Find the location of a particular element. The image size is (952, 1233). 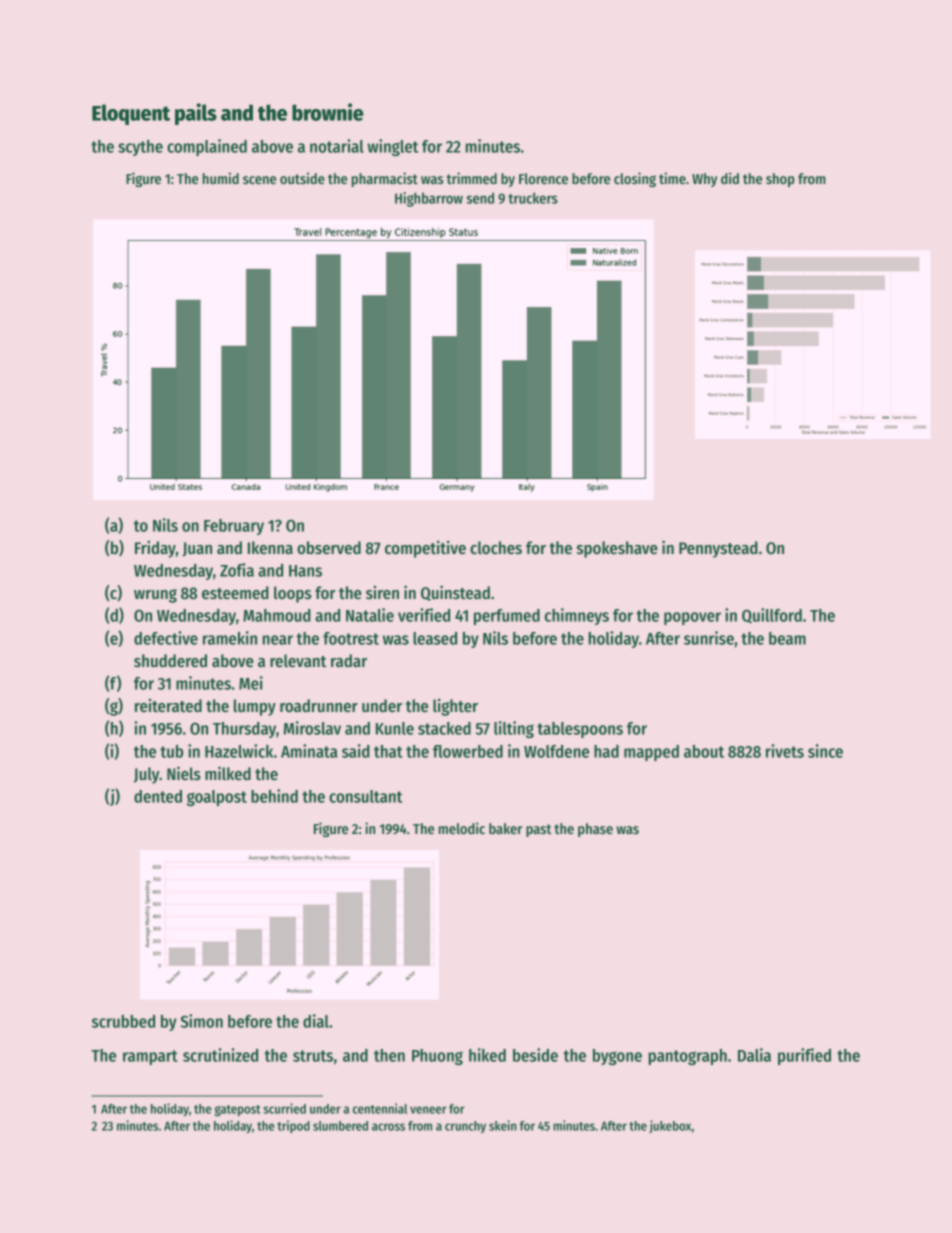

cloches is located at coordinates (496, 548).
